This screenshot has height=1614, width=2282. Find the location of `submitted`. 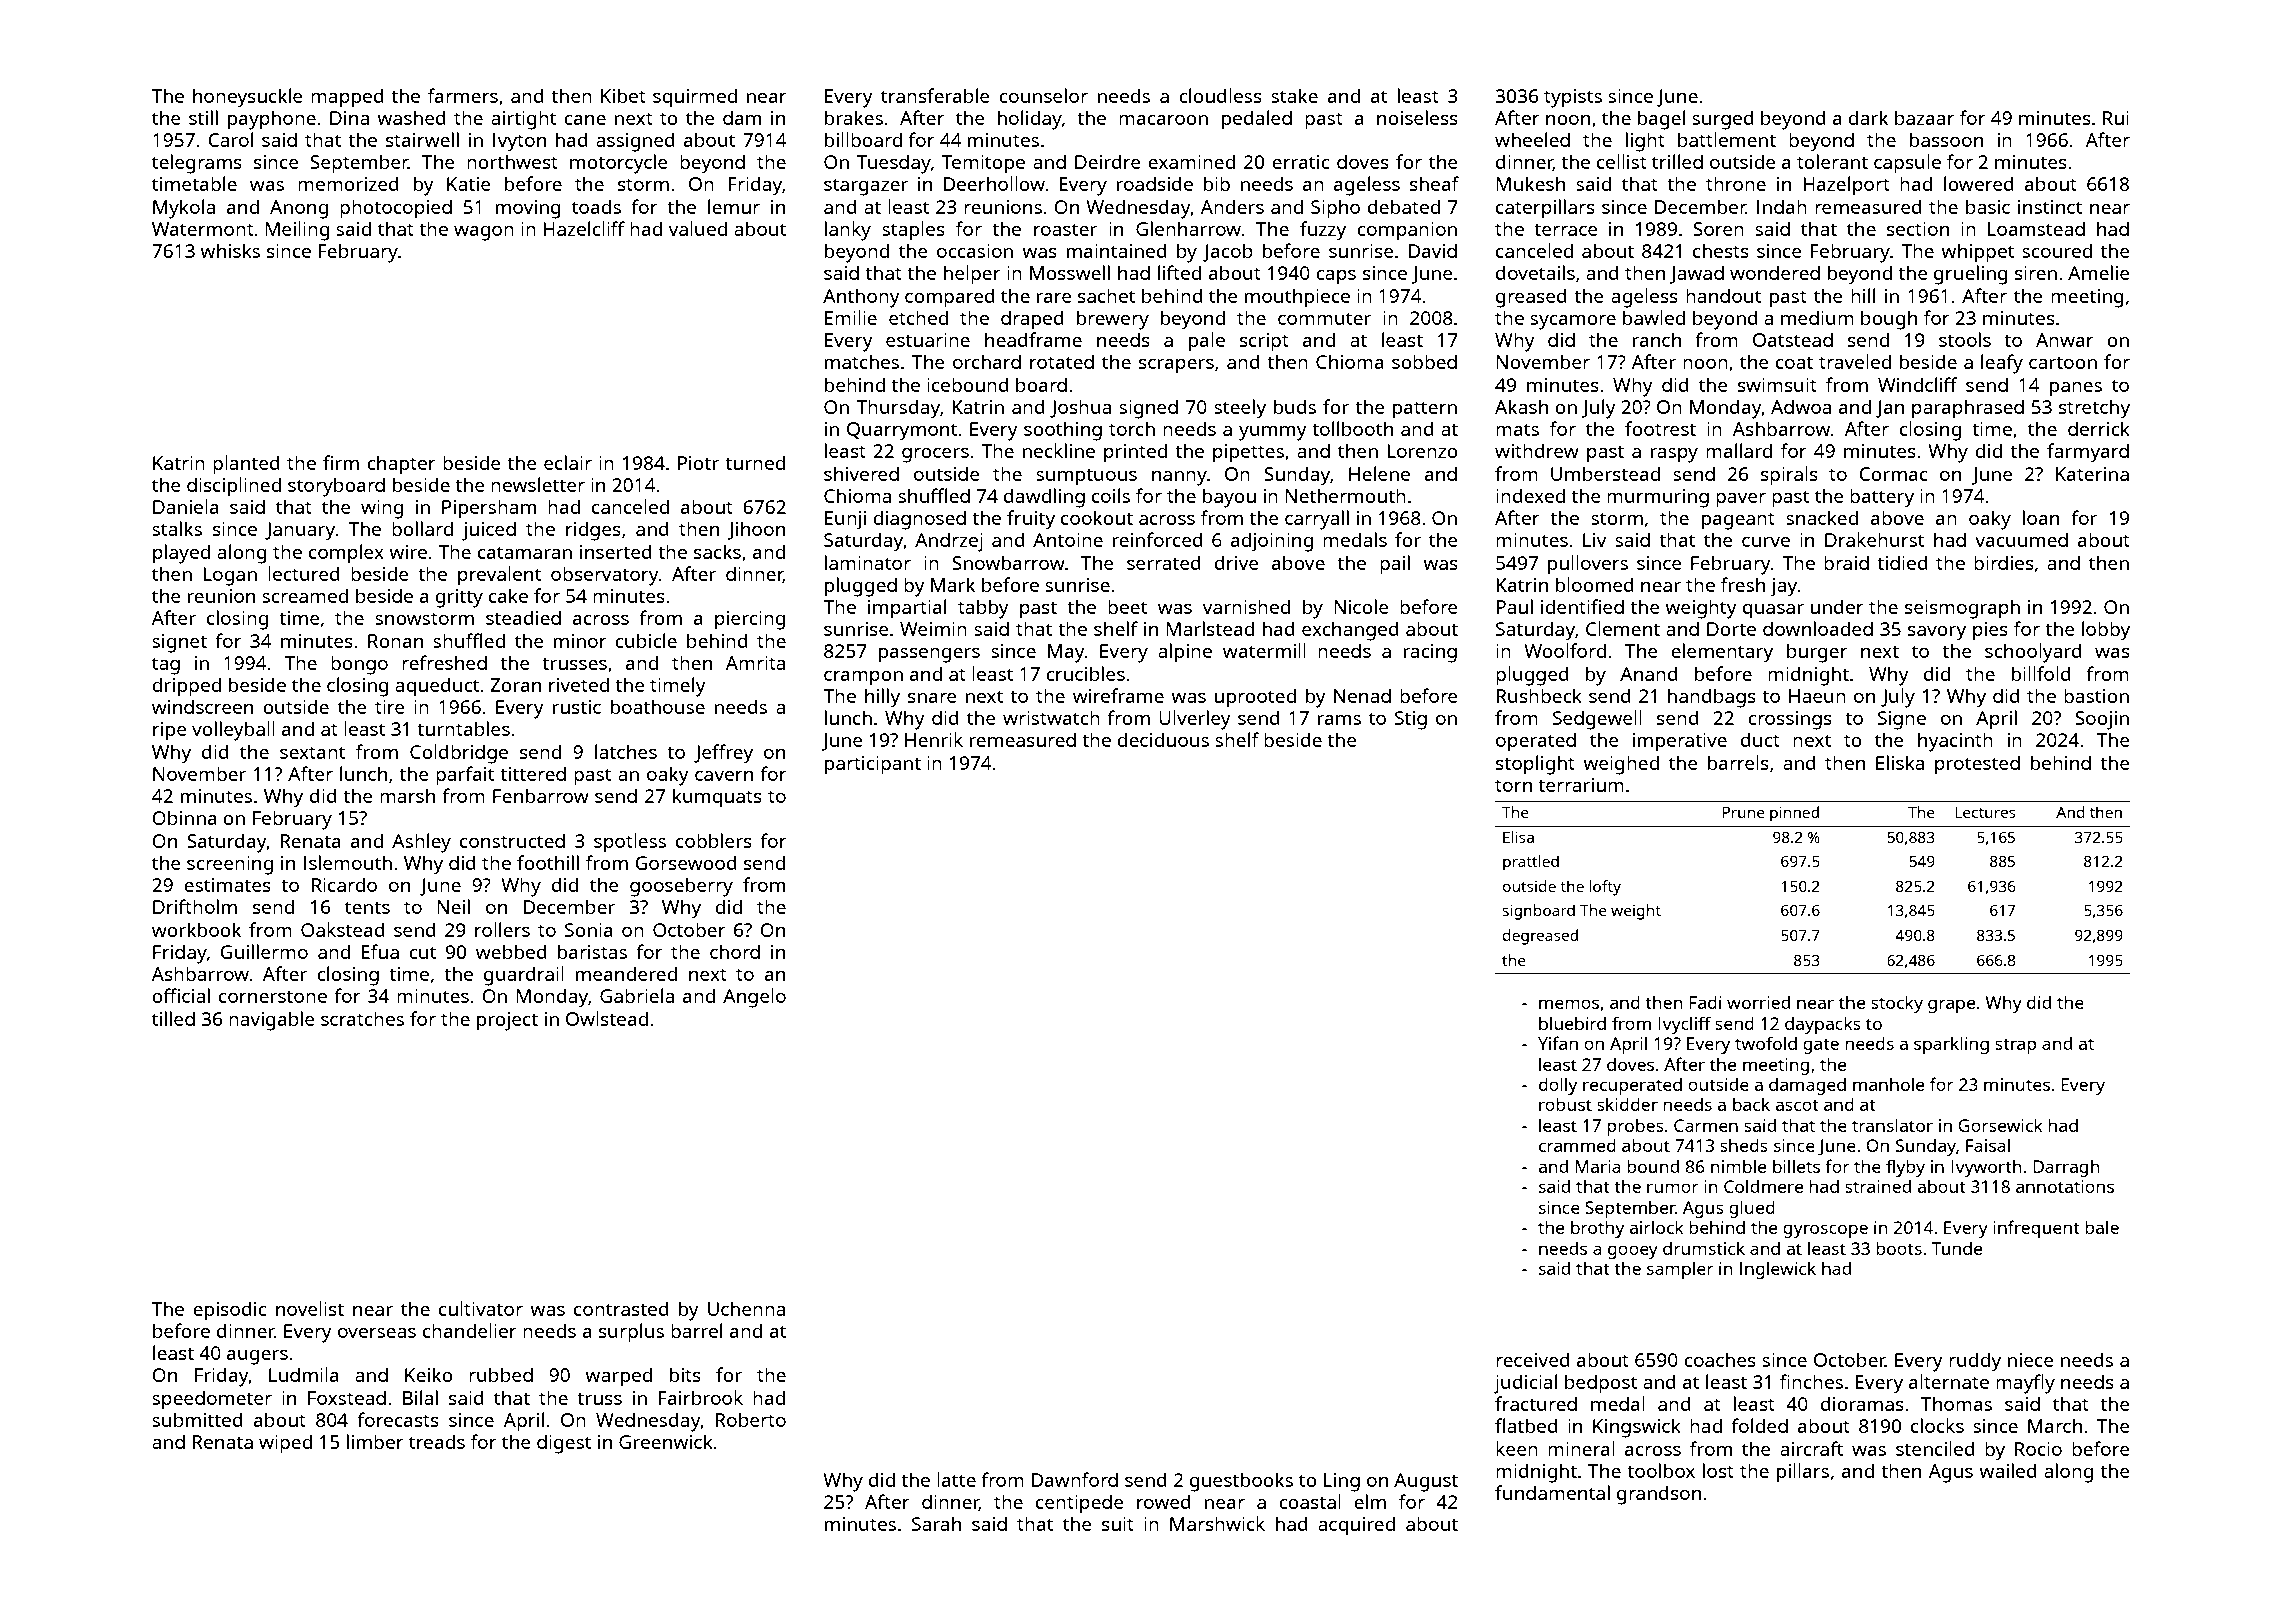

submitted is located at coordinates (197, 1419).
